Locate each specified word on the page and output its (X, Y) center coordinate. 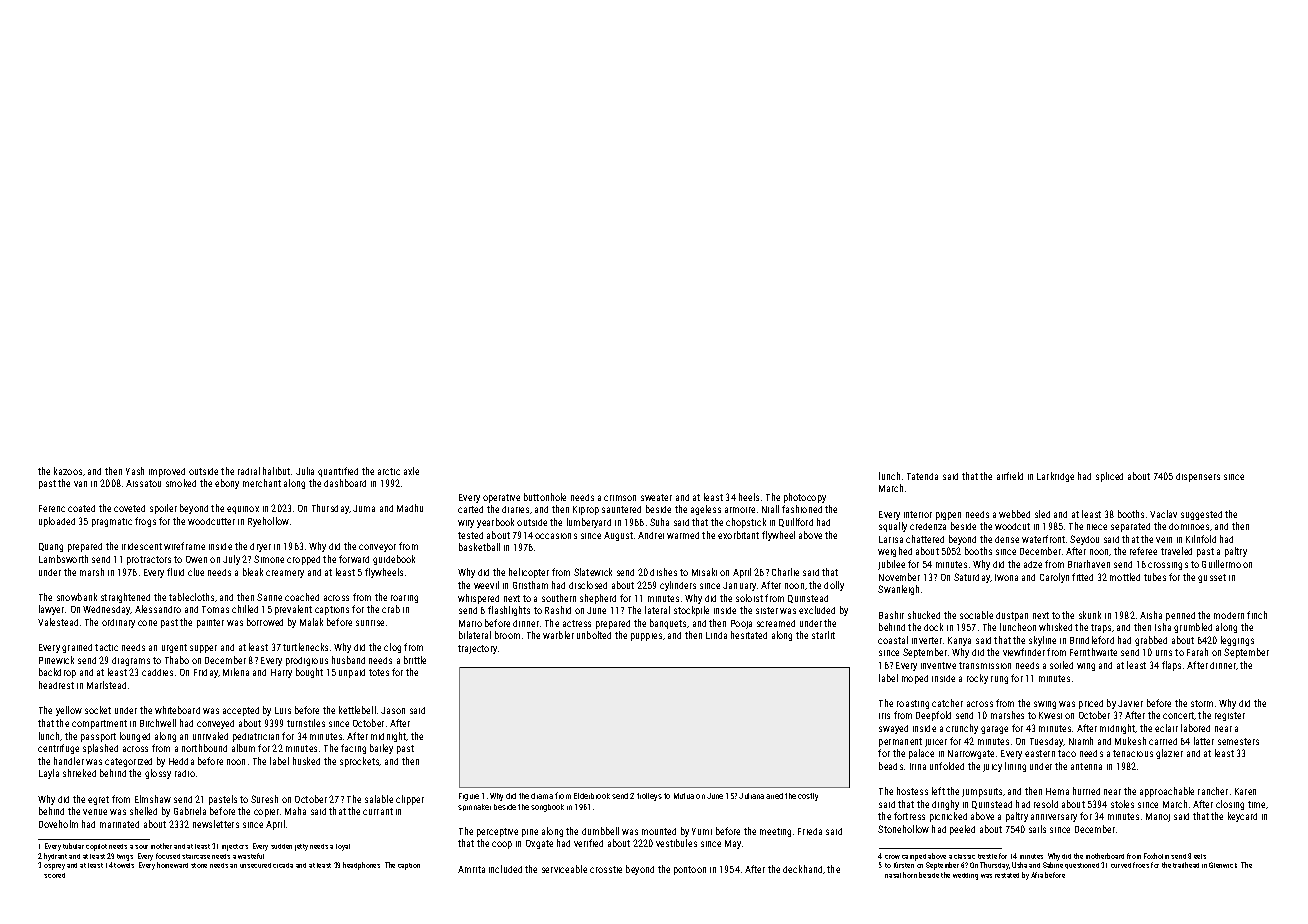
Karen (1245, 791)
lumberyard (589, 523)
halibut (276, 471)
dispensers (1198, 477)
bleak (253, 572)
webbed (1014, 514)
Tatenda (922, 476)
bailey (381, 749)
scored (54, 875)
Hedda (181, 761)
